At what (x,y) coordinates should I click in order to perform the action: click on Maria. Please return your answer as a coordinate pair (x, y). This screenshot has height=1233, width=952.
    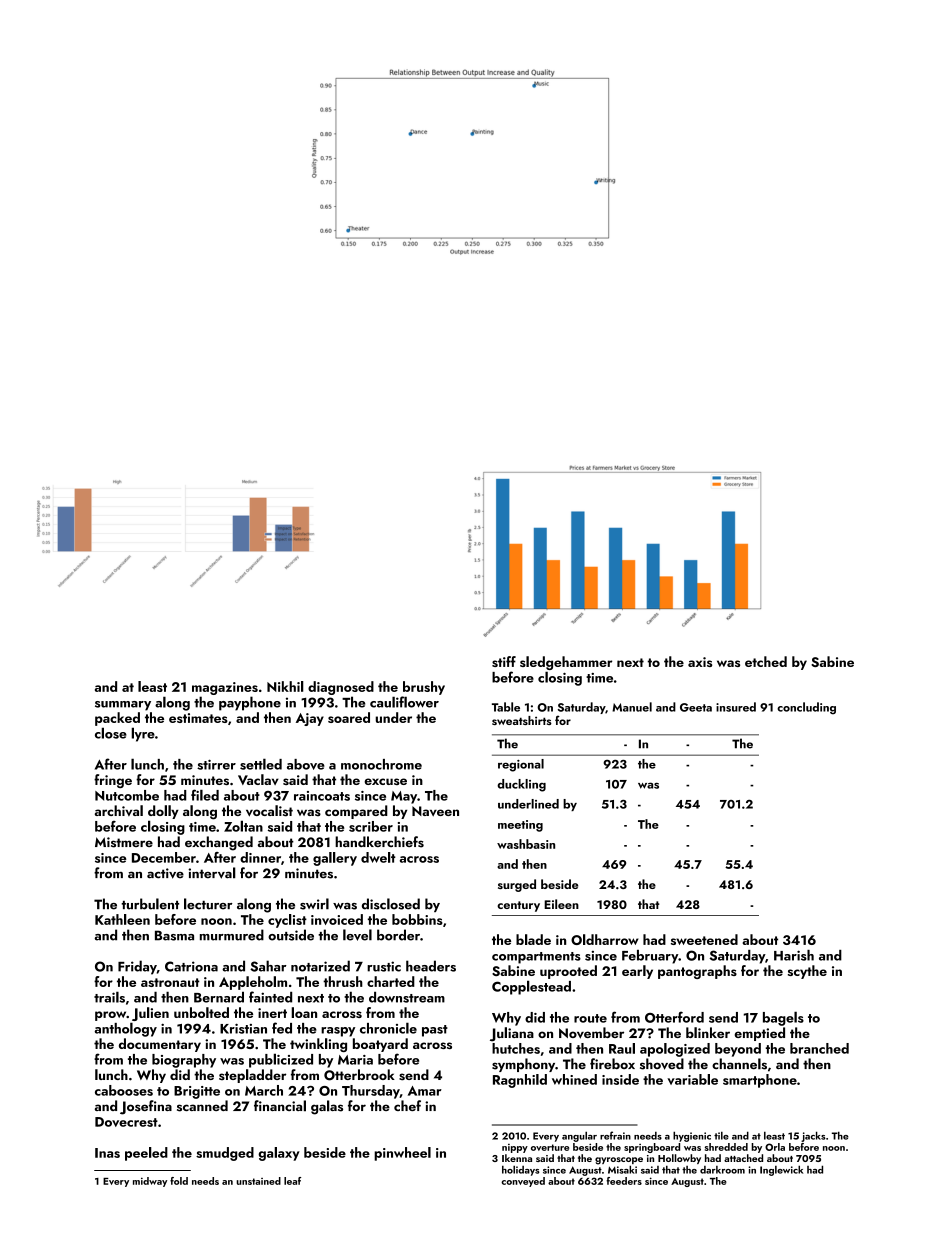
    Looking at the image, I should click on (355, 1060).
